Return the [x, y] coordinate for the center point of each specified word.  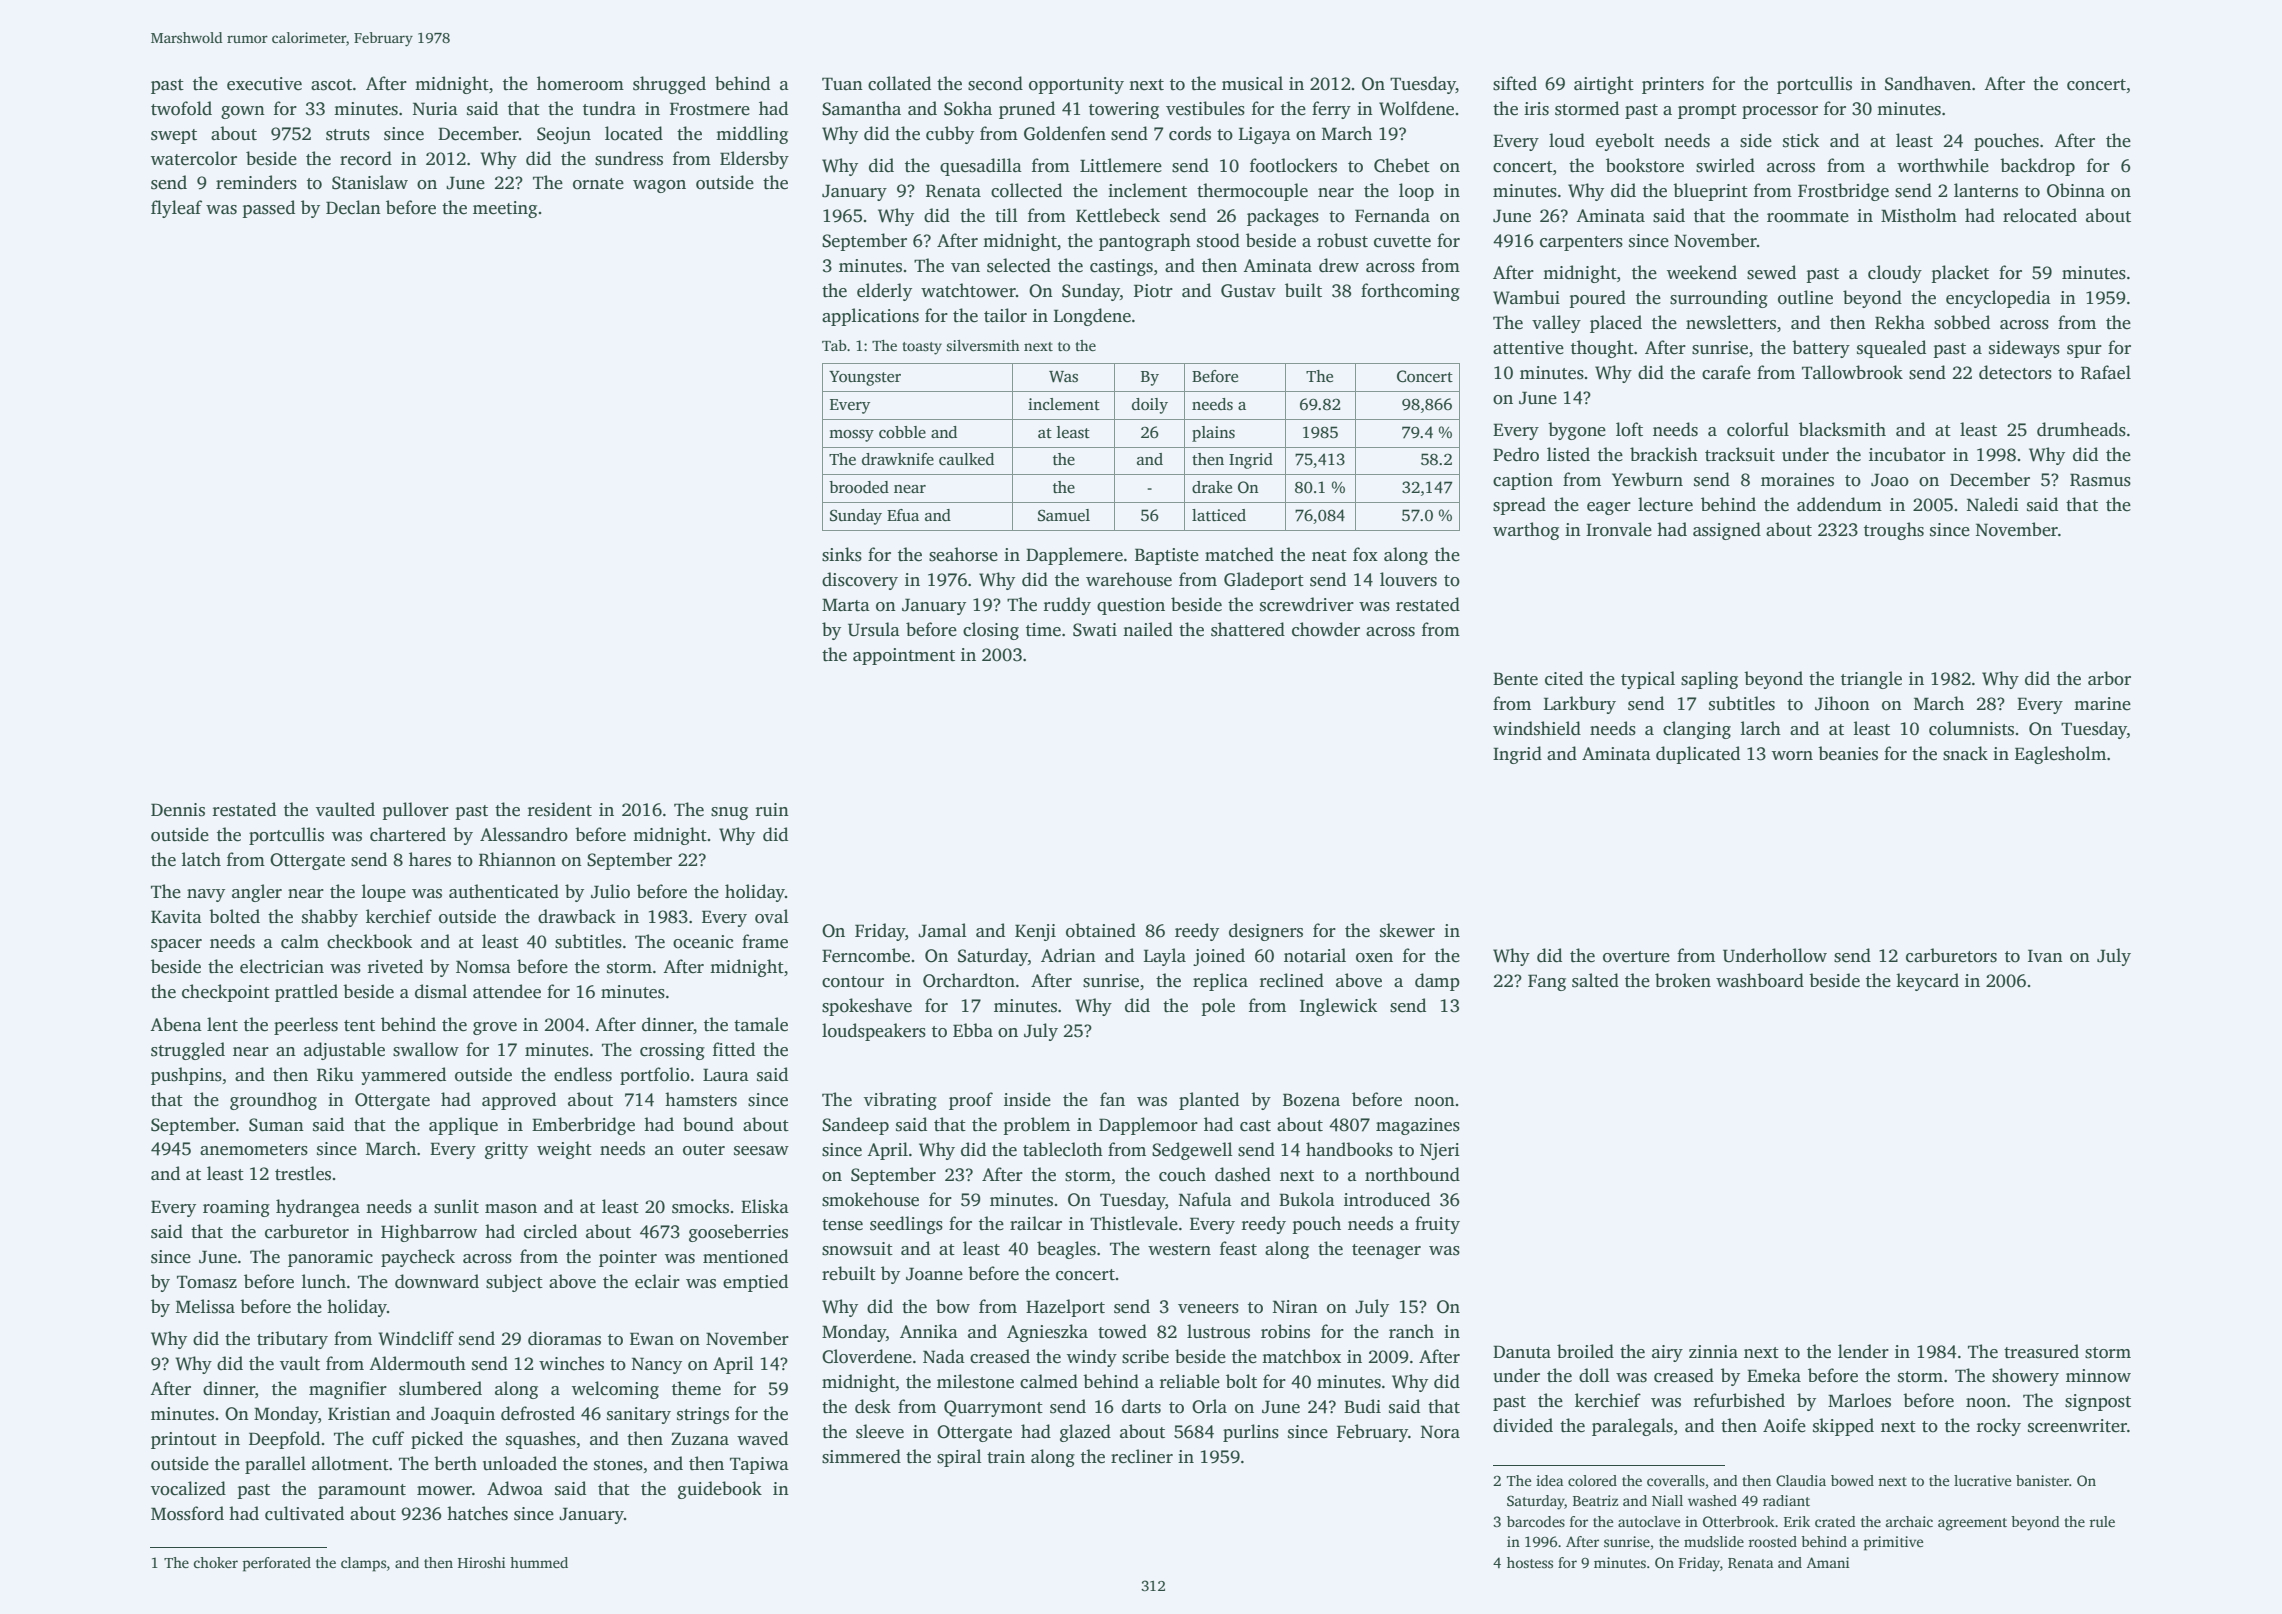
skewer [1407, 930]
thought [1602, 349]
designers [1266, 932]
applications [870, 317]
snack [1965, 753]
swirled [1725, 165]
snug [729, 813]
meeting [505, 209]
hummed [539, 1562]
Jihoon [1842, 703]
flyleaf [176, 209]
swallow [426, 1049]
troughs [1894, 531]
